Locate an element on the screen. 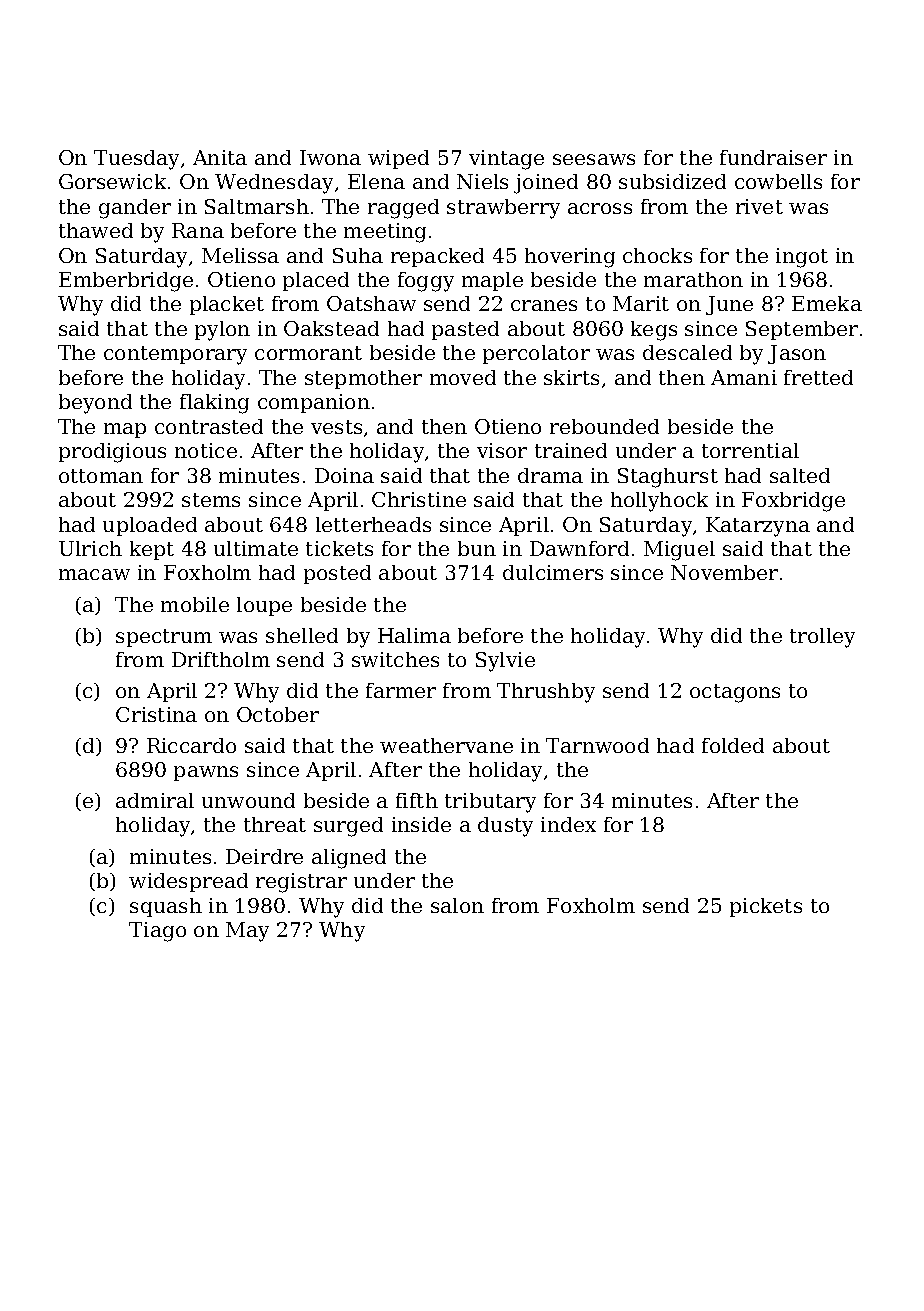 The image size is (924, 1311). fifth is located at coordinates (417, 800).
